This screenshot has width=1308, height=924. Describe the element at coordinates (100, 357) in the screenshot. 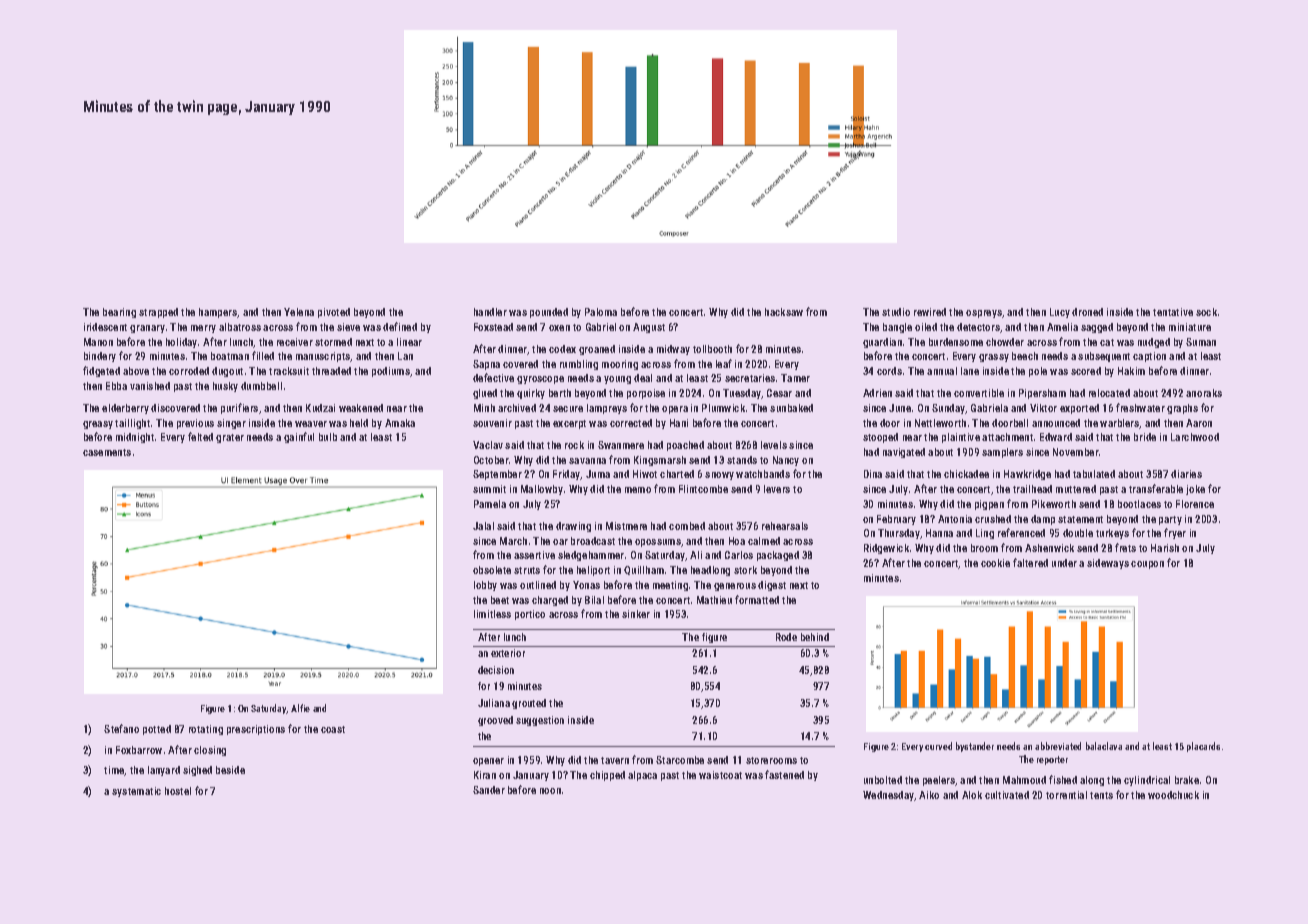

I see `bindery` at that location.
